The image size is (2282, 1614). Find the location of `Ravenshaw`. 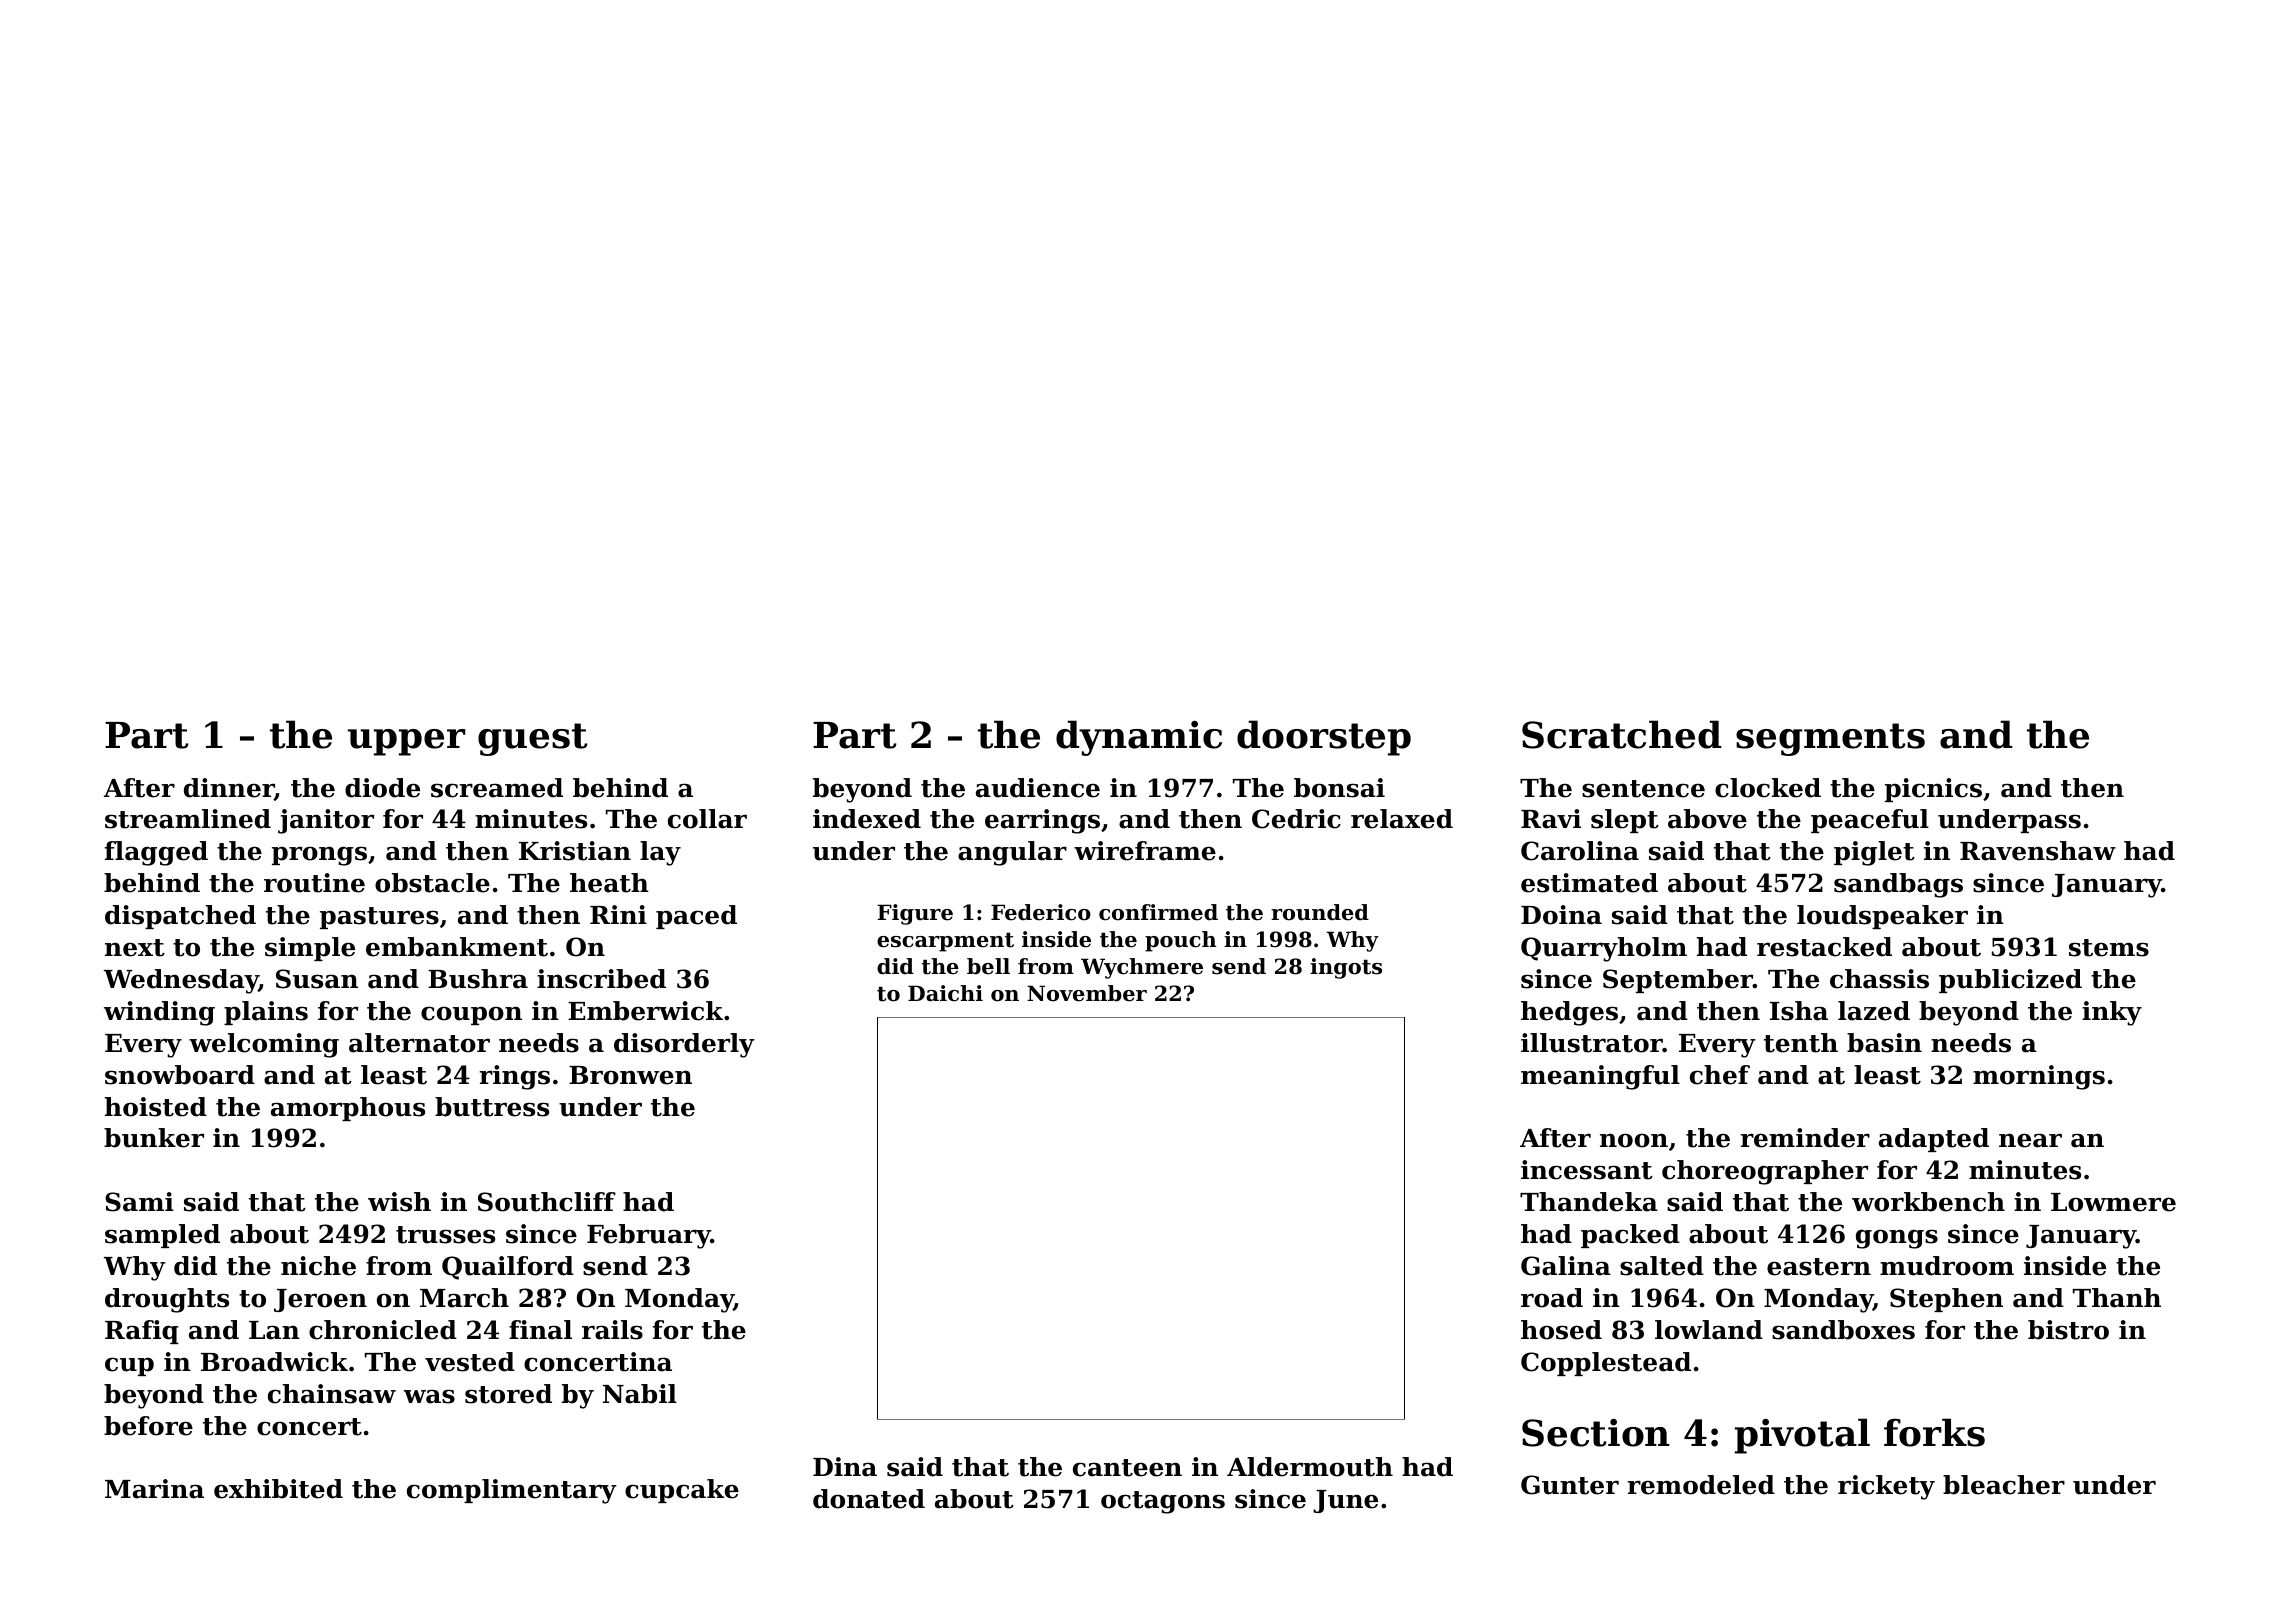

Ravenshaw is located at coordinates (2038, 851).
